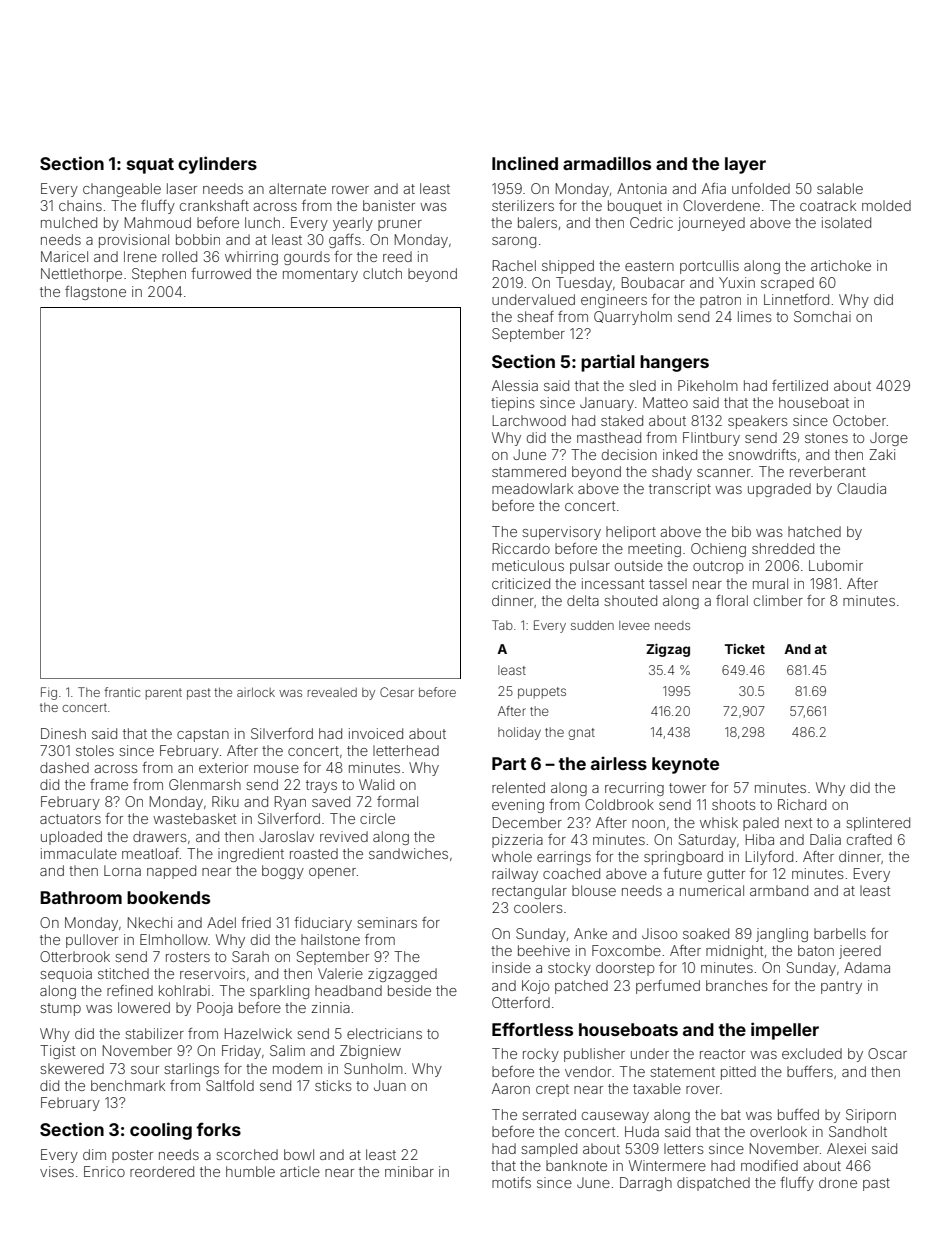 The width and height of the image is (952, 1233). What do you see at coordinates (230, 1085) in the image?
I see `Saltfold` at bounding box center [230, 1085].
